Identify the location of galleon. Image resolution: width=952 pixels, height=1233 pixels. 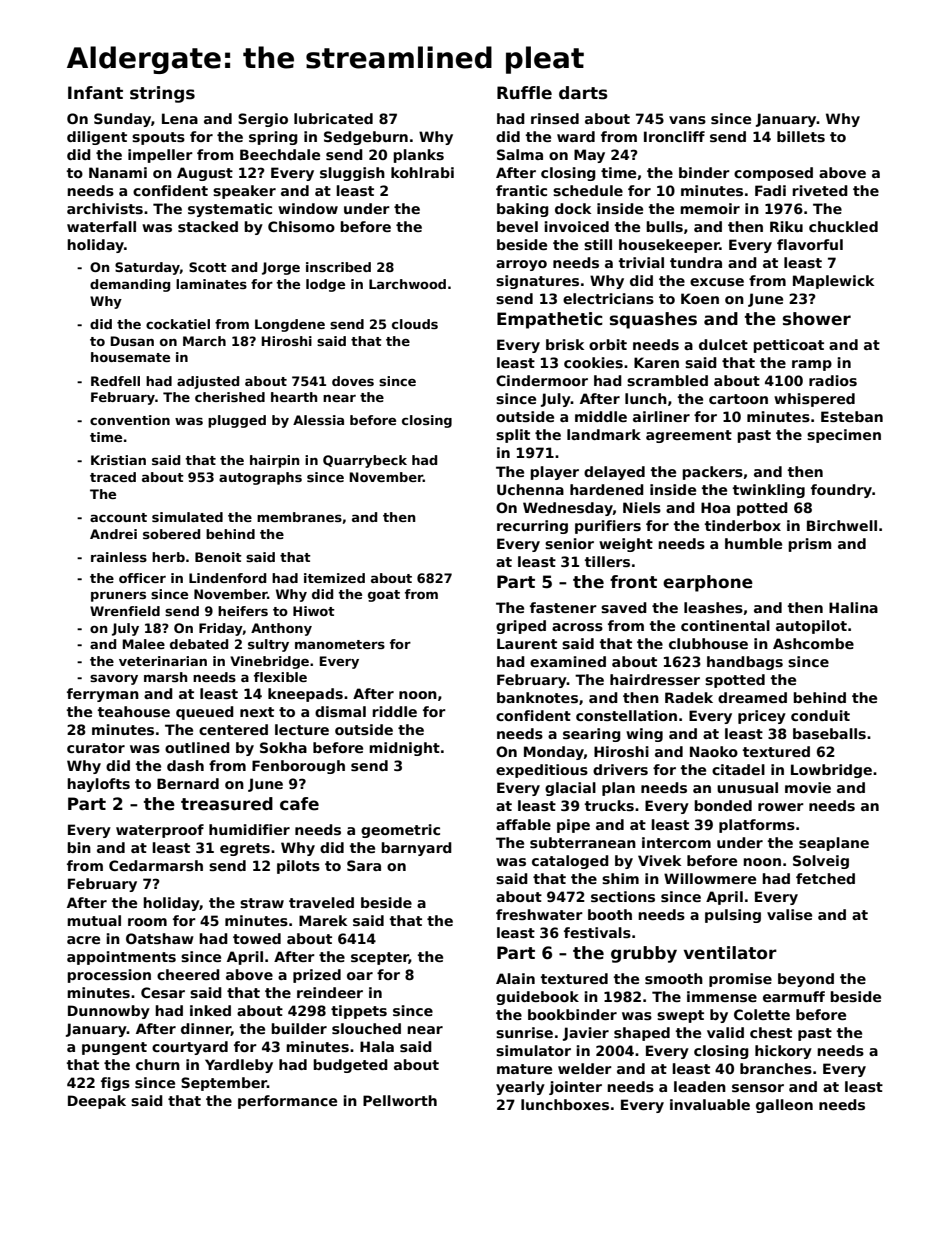
(784, 1106).
